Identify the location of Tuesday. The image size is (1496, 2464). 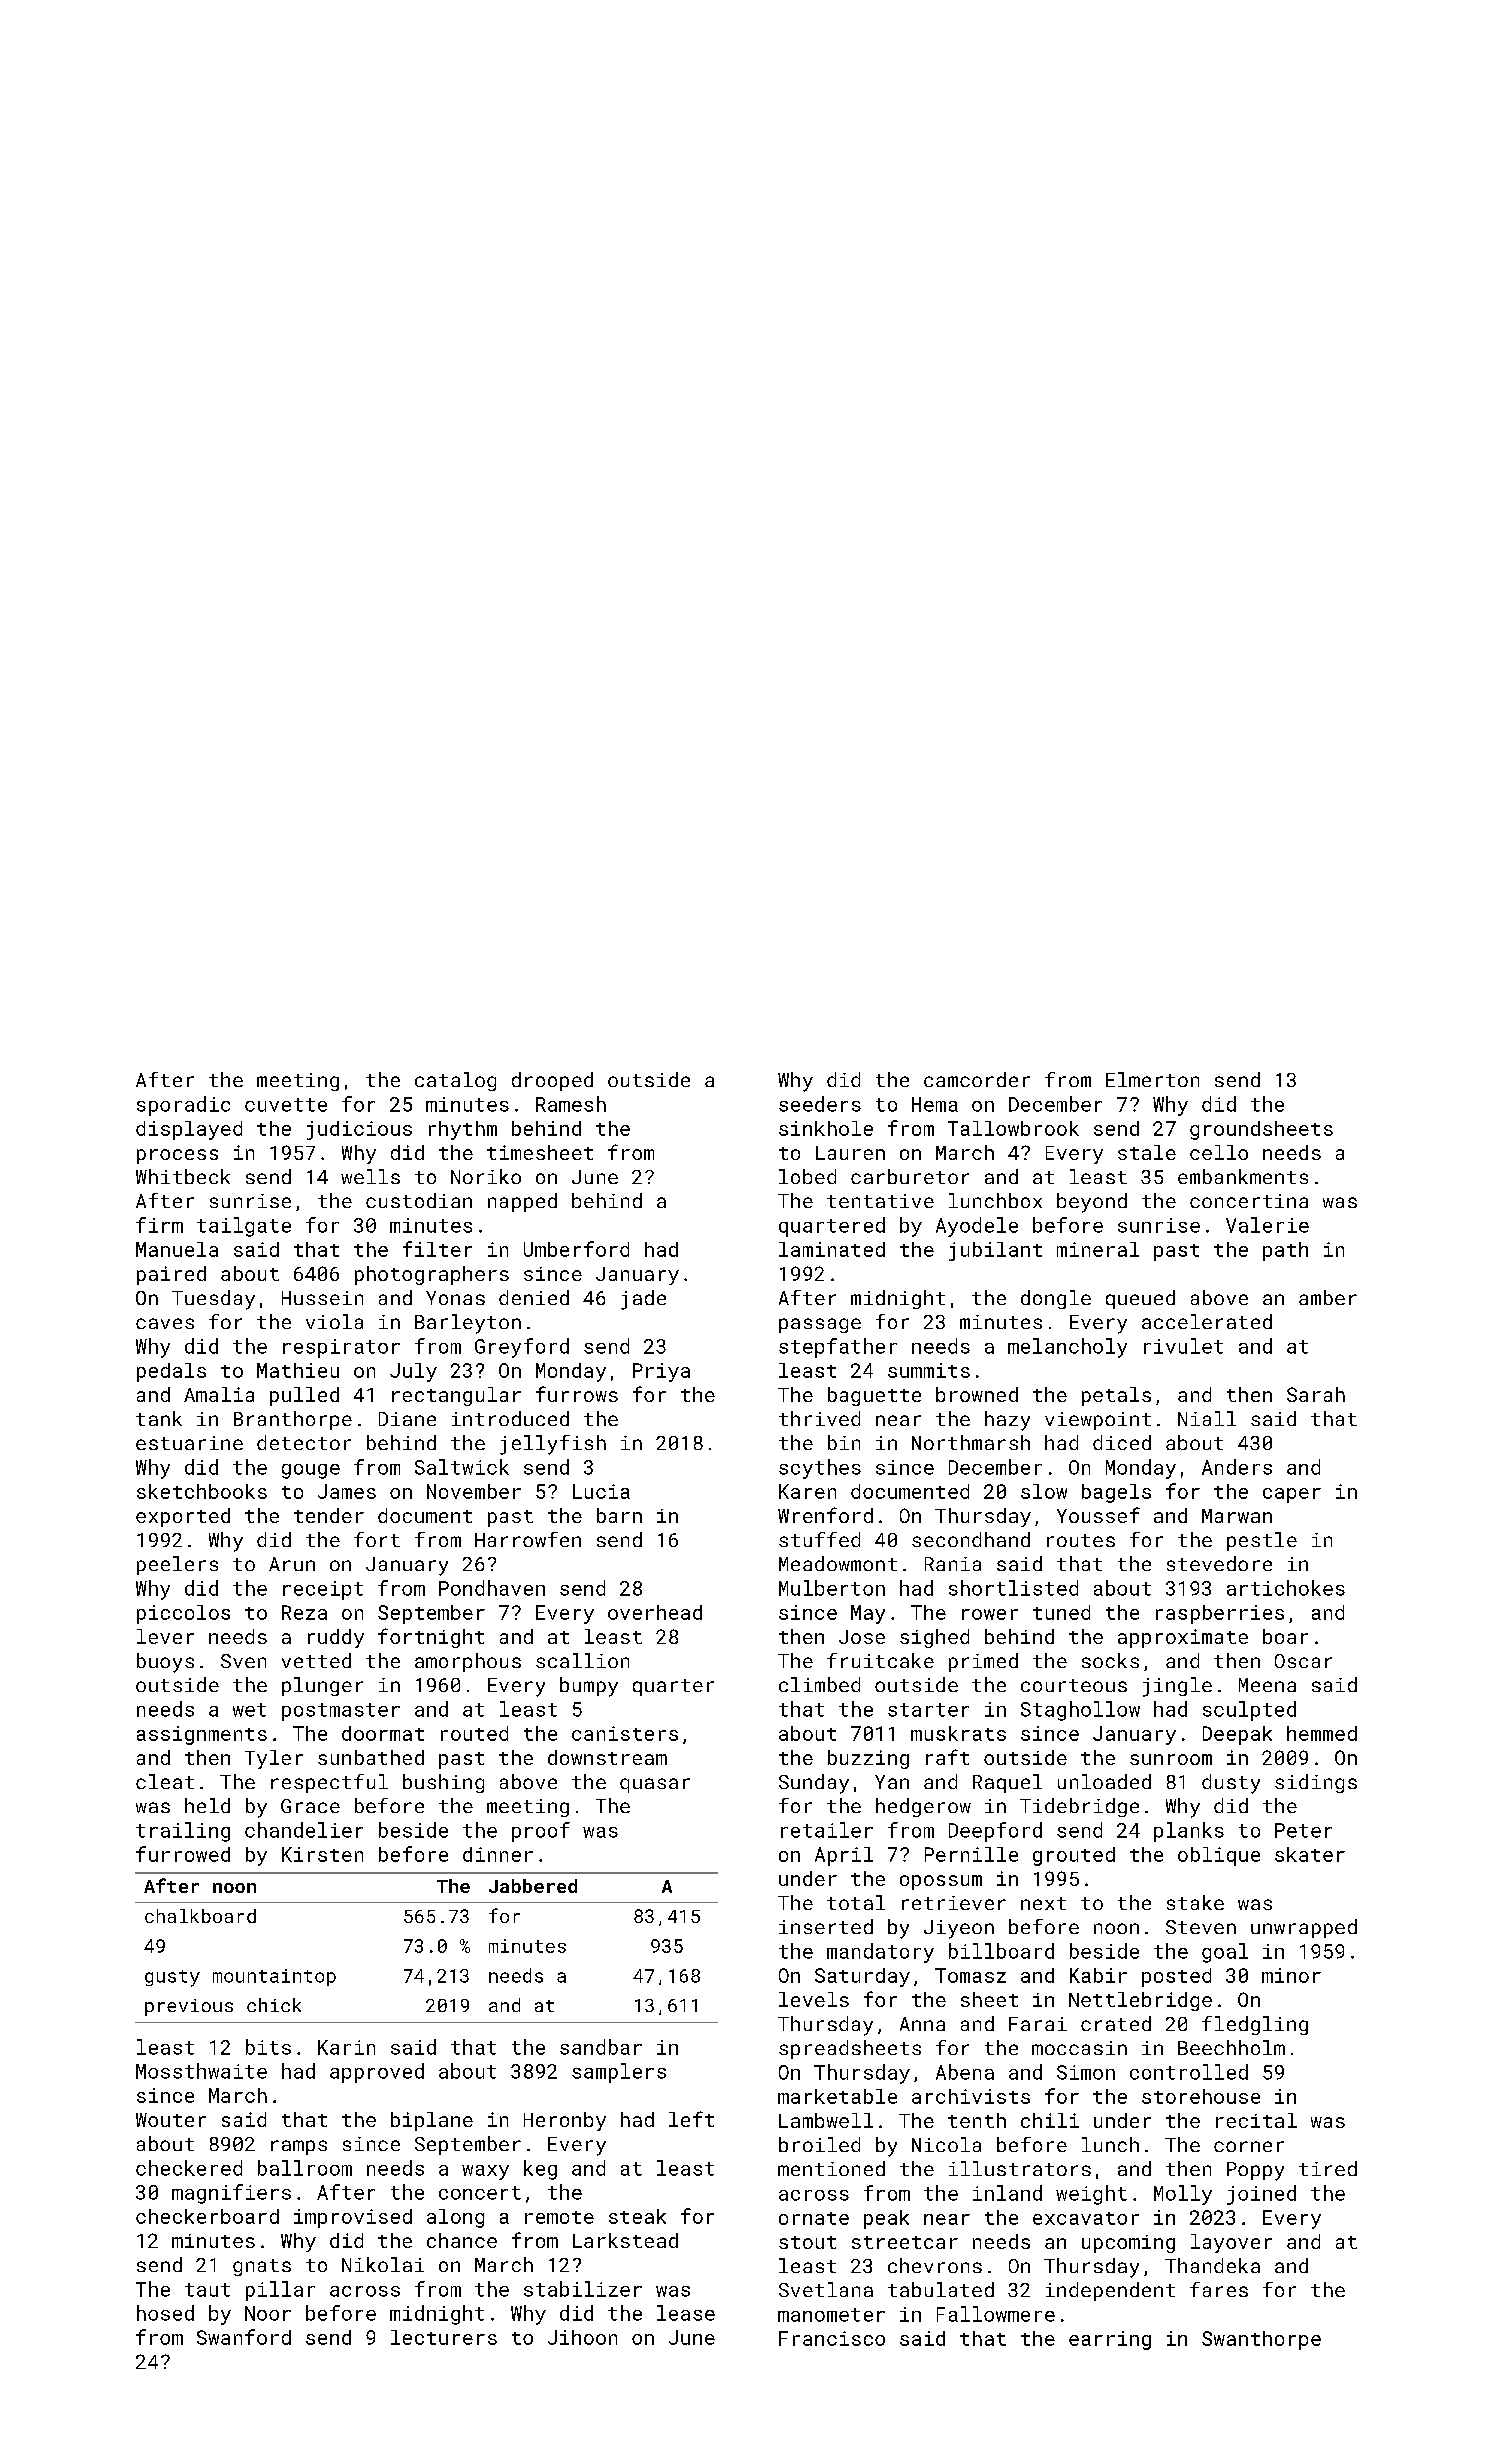
(213, 1300).
